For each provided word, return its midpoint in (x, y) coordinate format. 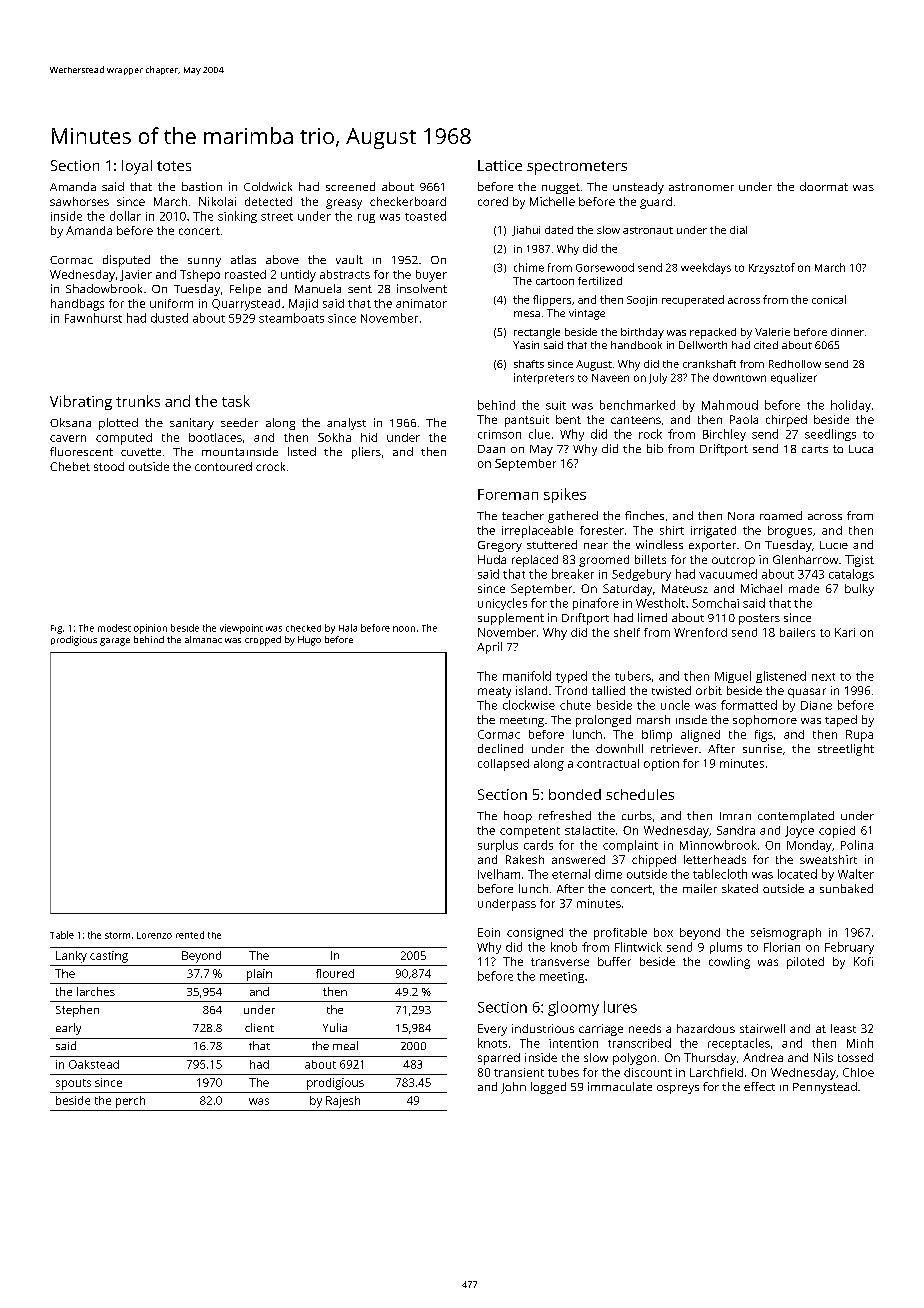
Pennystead (825, 1088)
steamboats (291, 318)
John (513, 1088)
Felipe (245, 290)
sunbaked (846, 888)
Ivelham (499, 874)
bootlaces (215, 437)
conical (829, 299)
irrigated (713, 532)
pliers (366, 453)
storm (117, 935)
